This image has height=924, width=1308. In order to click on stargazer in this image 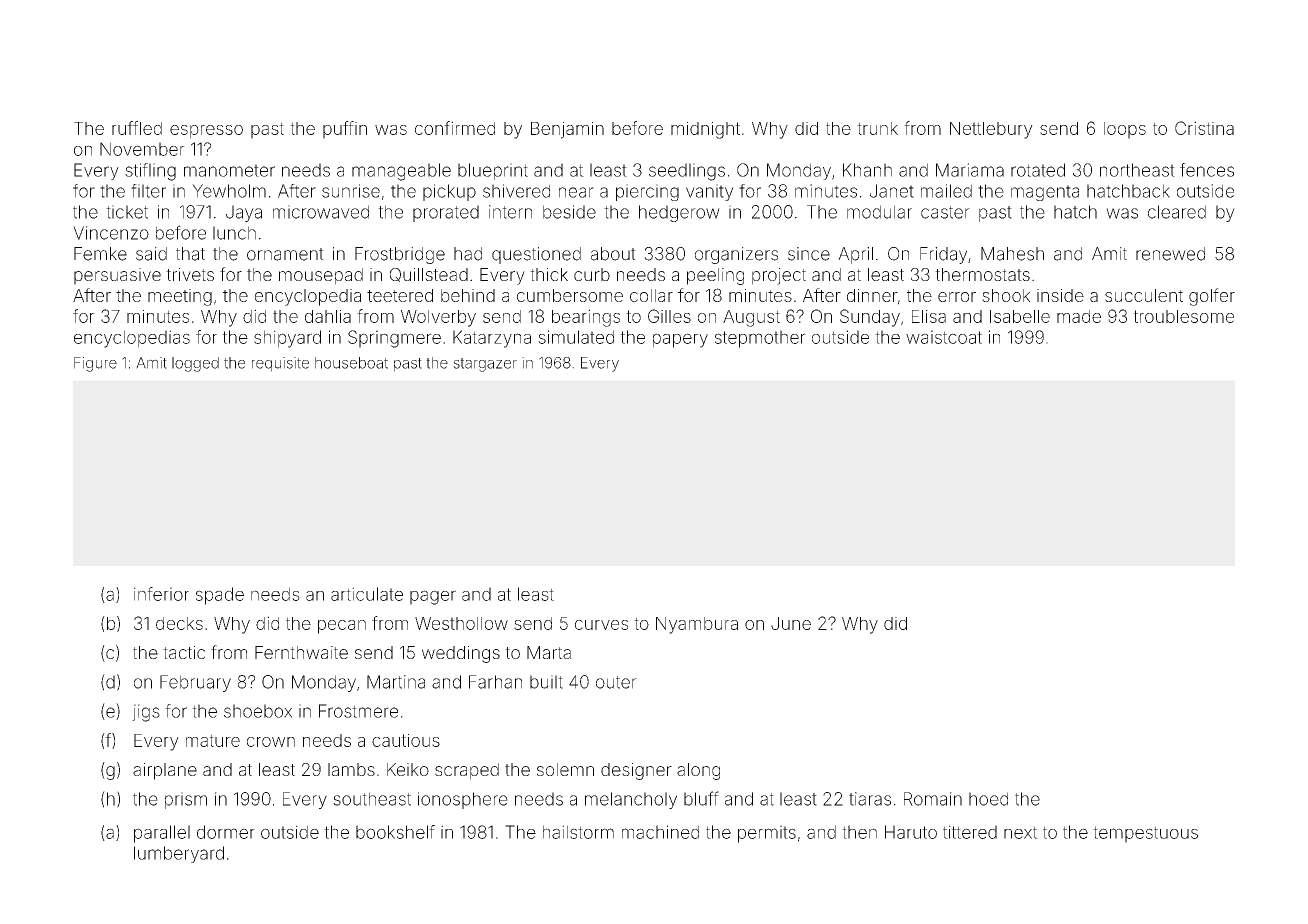, I will do `click(485, 365)`.
